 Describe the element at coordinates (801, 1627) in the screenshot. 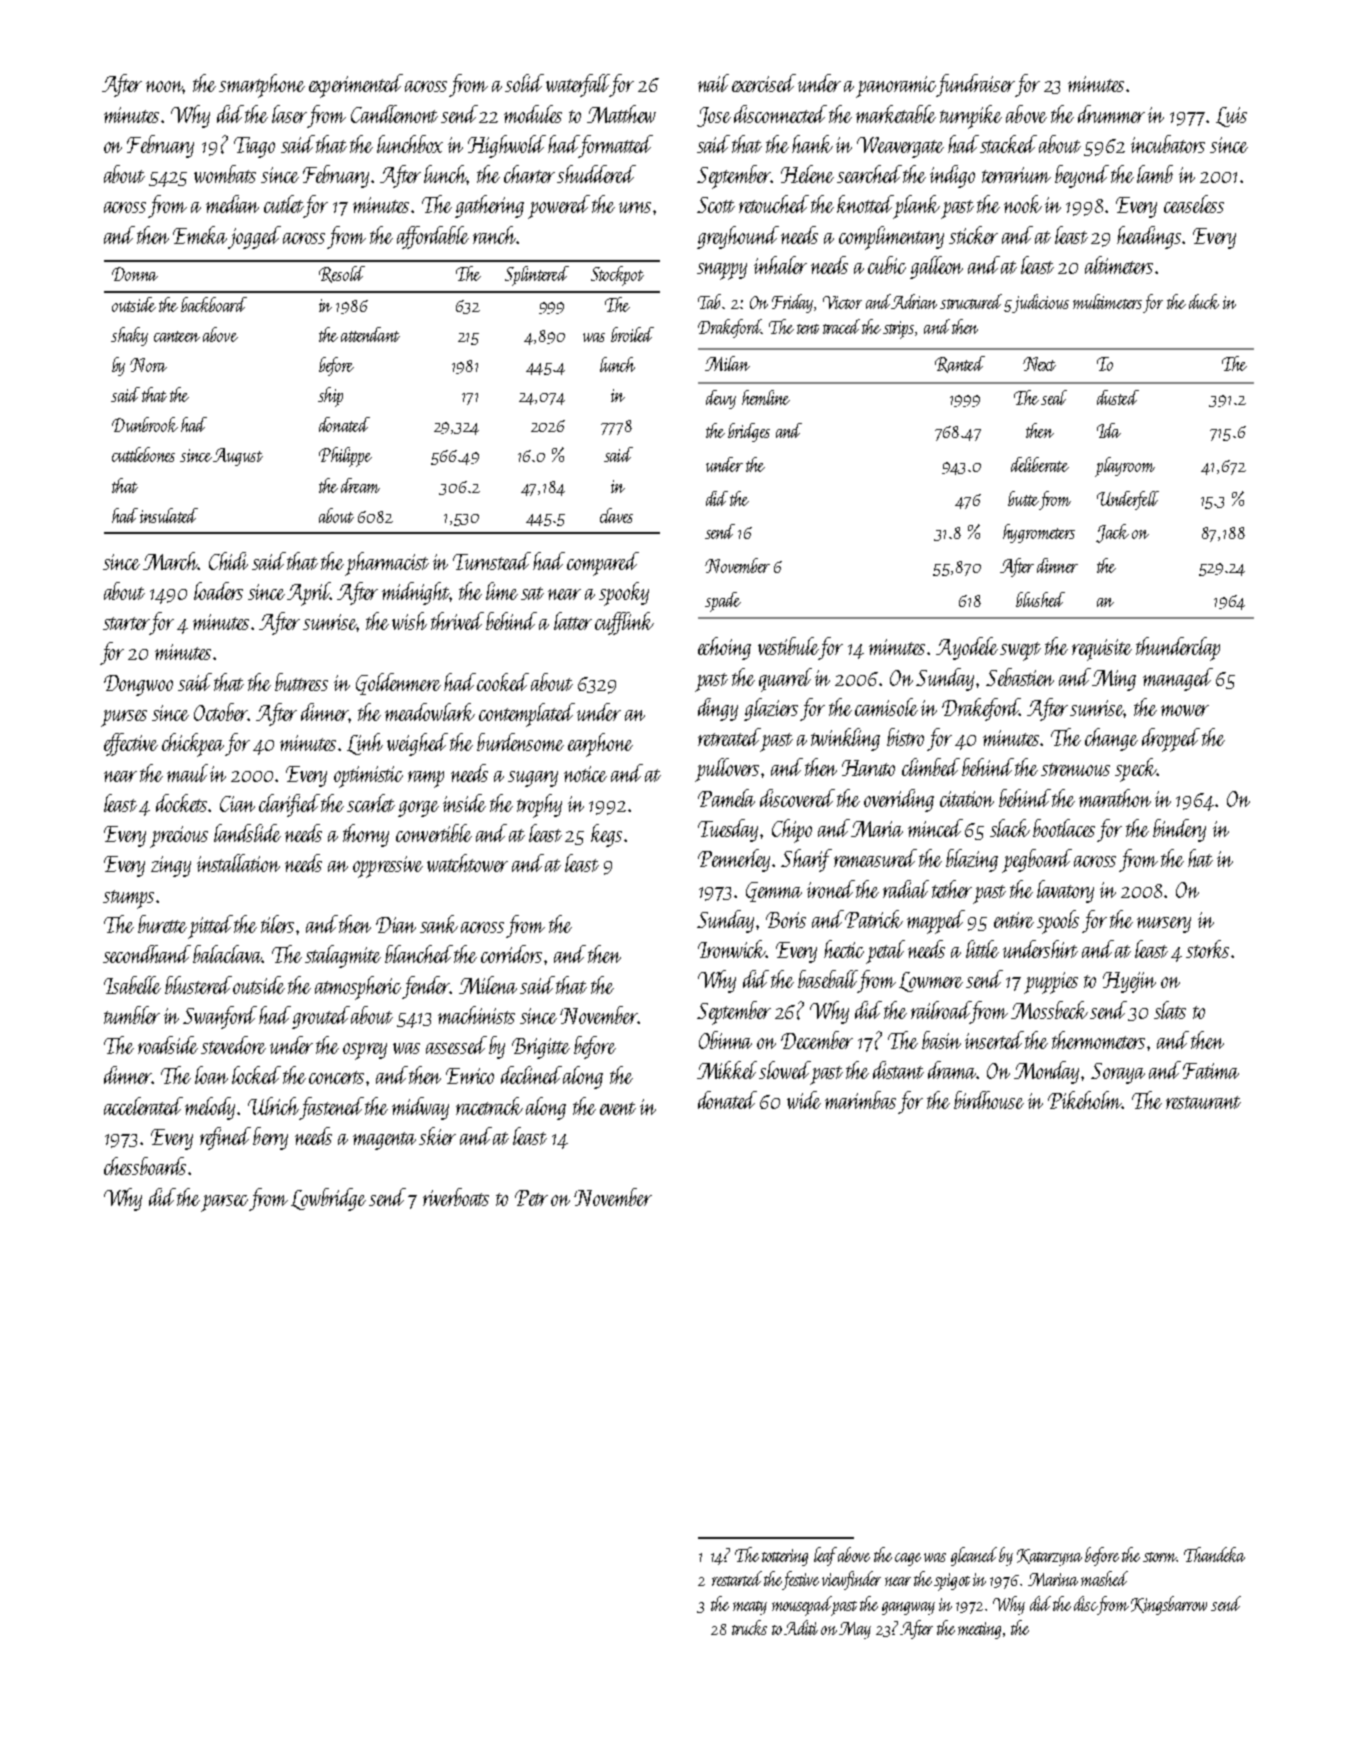

I see `Aditi` at that location.
